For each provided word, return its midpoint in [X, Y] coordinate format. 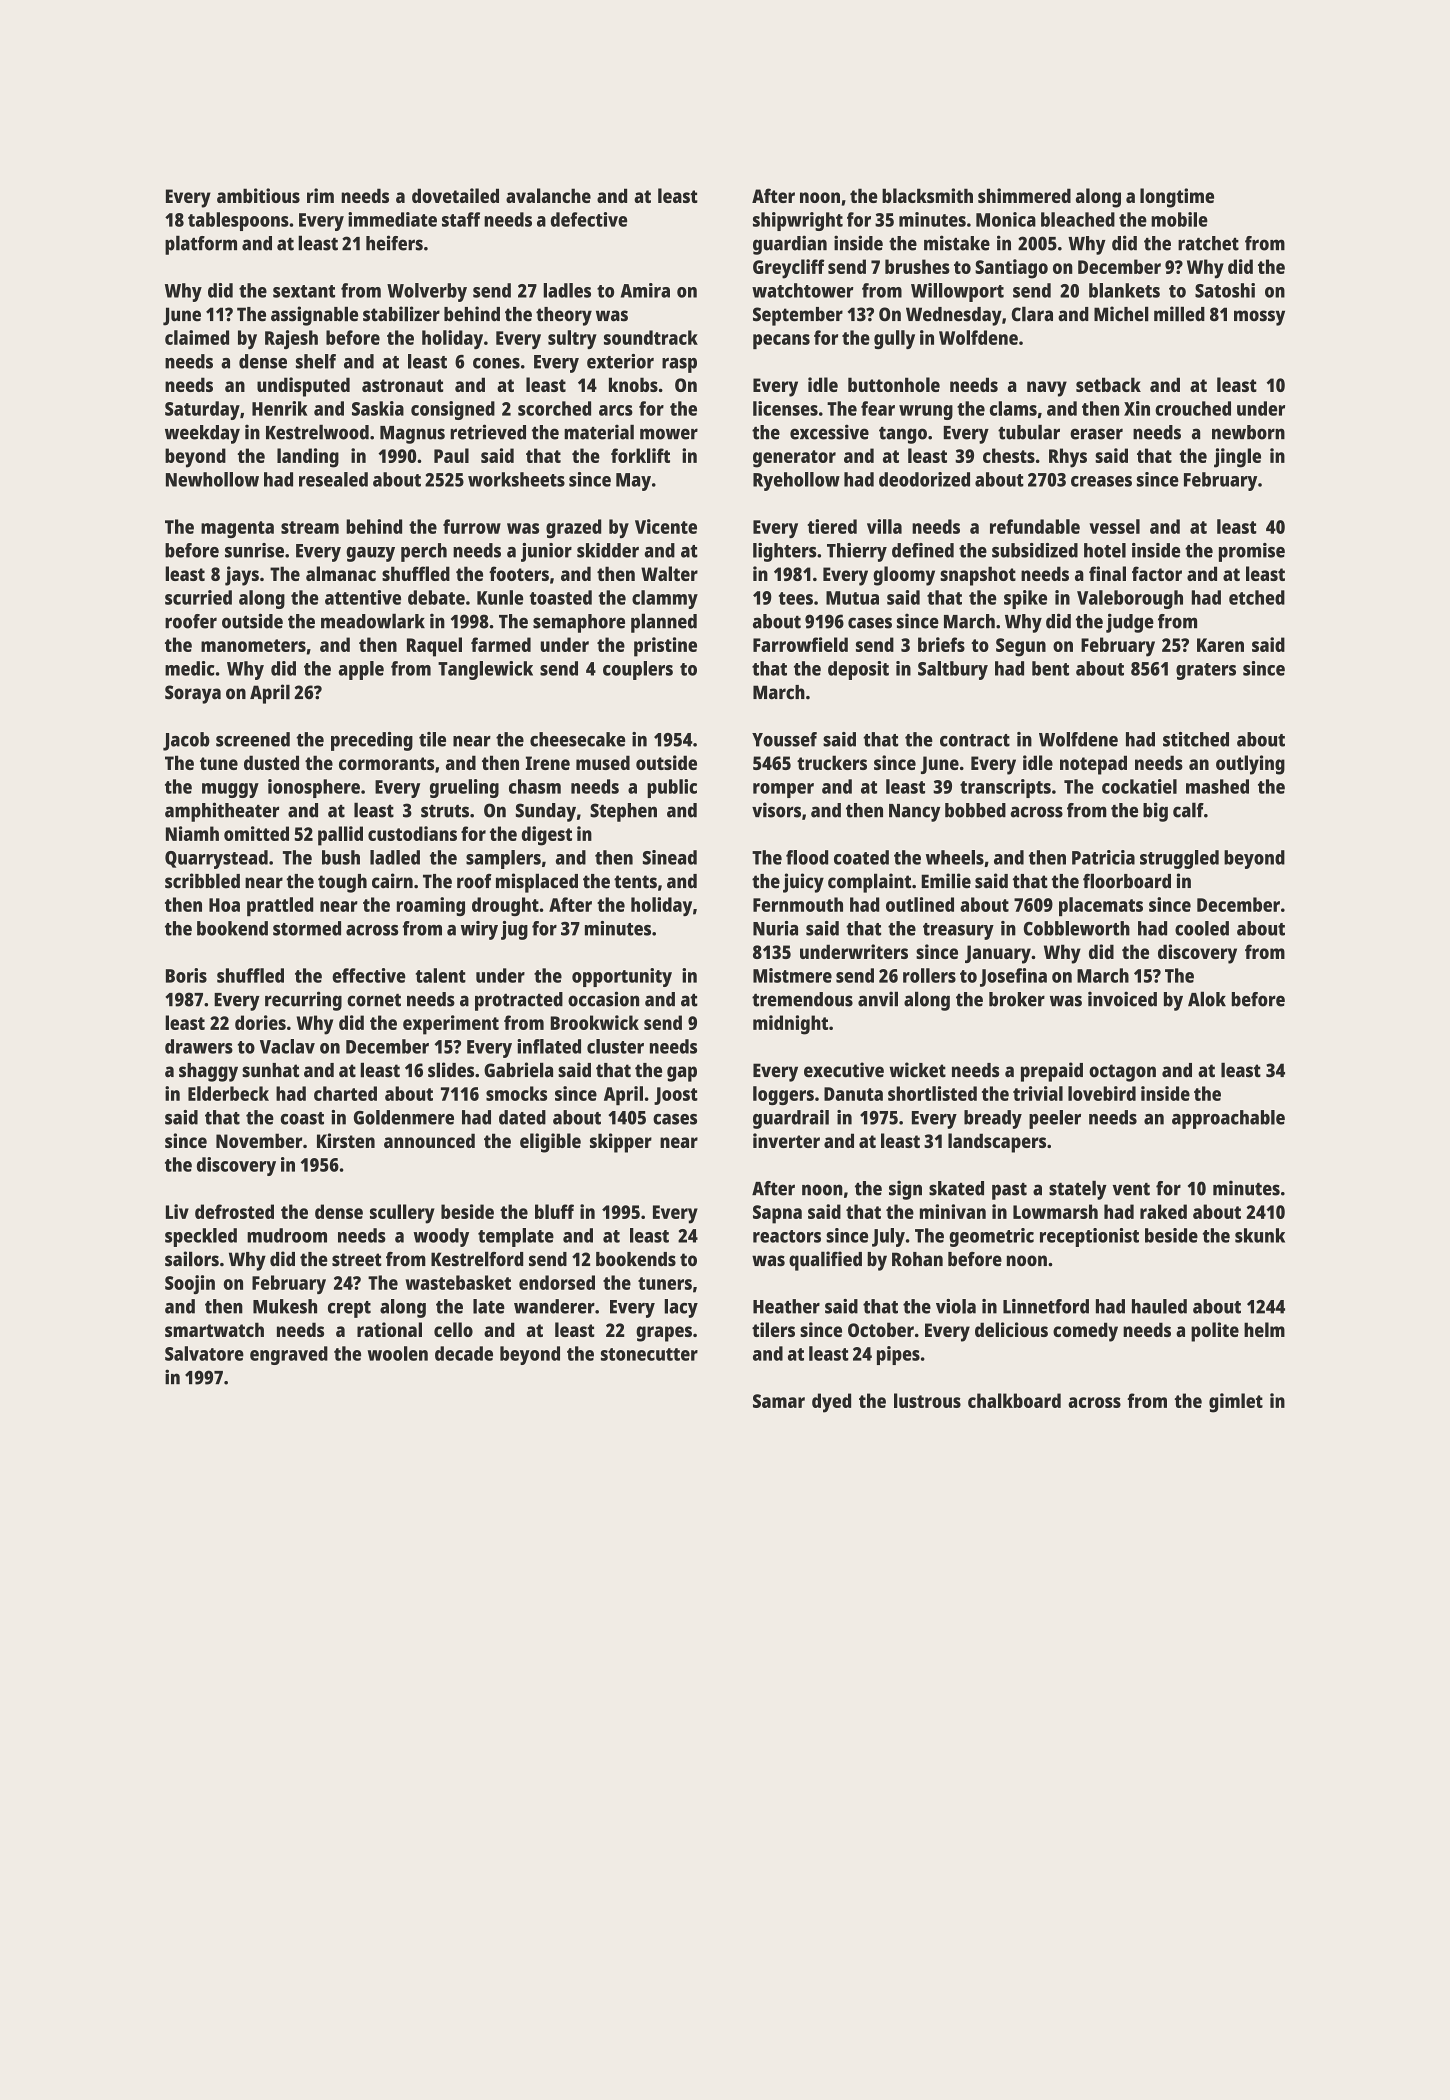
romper [783, 790]
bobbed [975, 810]
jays [242, 576]
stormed [307, 928]
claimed [197, 337]
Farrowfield [800, 644]
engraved [289, 1355]
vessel [1114, 526]
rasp [679, 365]
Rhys [1068, 458]
